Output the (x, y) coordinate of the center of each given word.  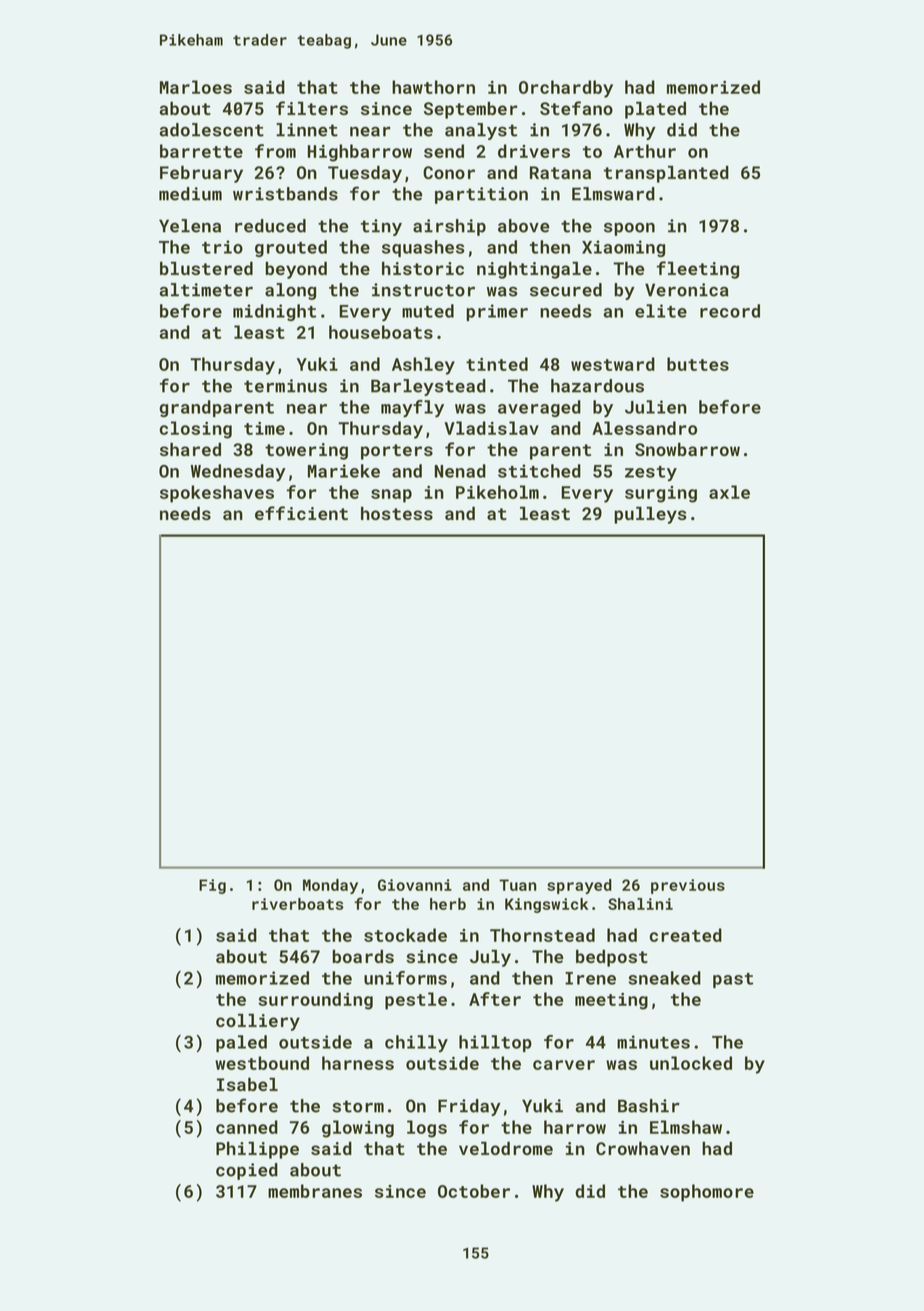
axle (729, 492)
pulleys (650, 515)
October (474, 1191)
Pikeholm (497, 492)
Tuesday (365, 174)
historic (423, 268)
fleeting (698, 270)
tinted (497, 364)
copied (247, 1171)
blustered (206, 268)
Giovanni (415, 885)
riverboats (297, 904)
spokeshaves (217, 494)
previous (688, 886)
